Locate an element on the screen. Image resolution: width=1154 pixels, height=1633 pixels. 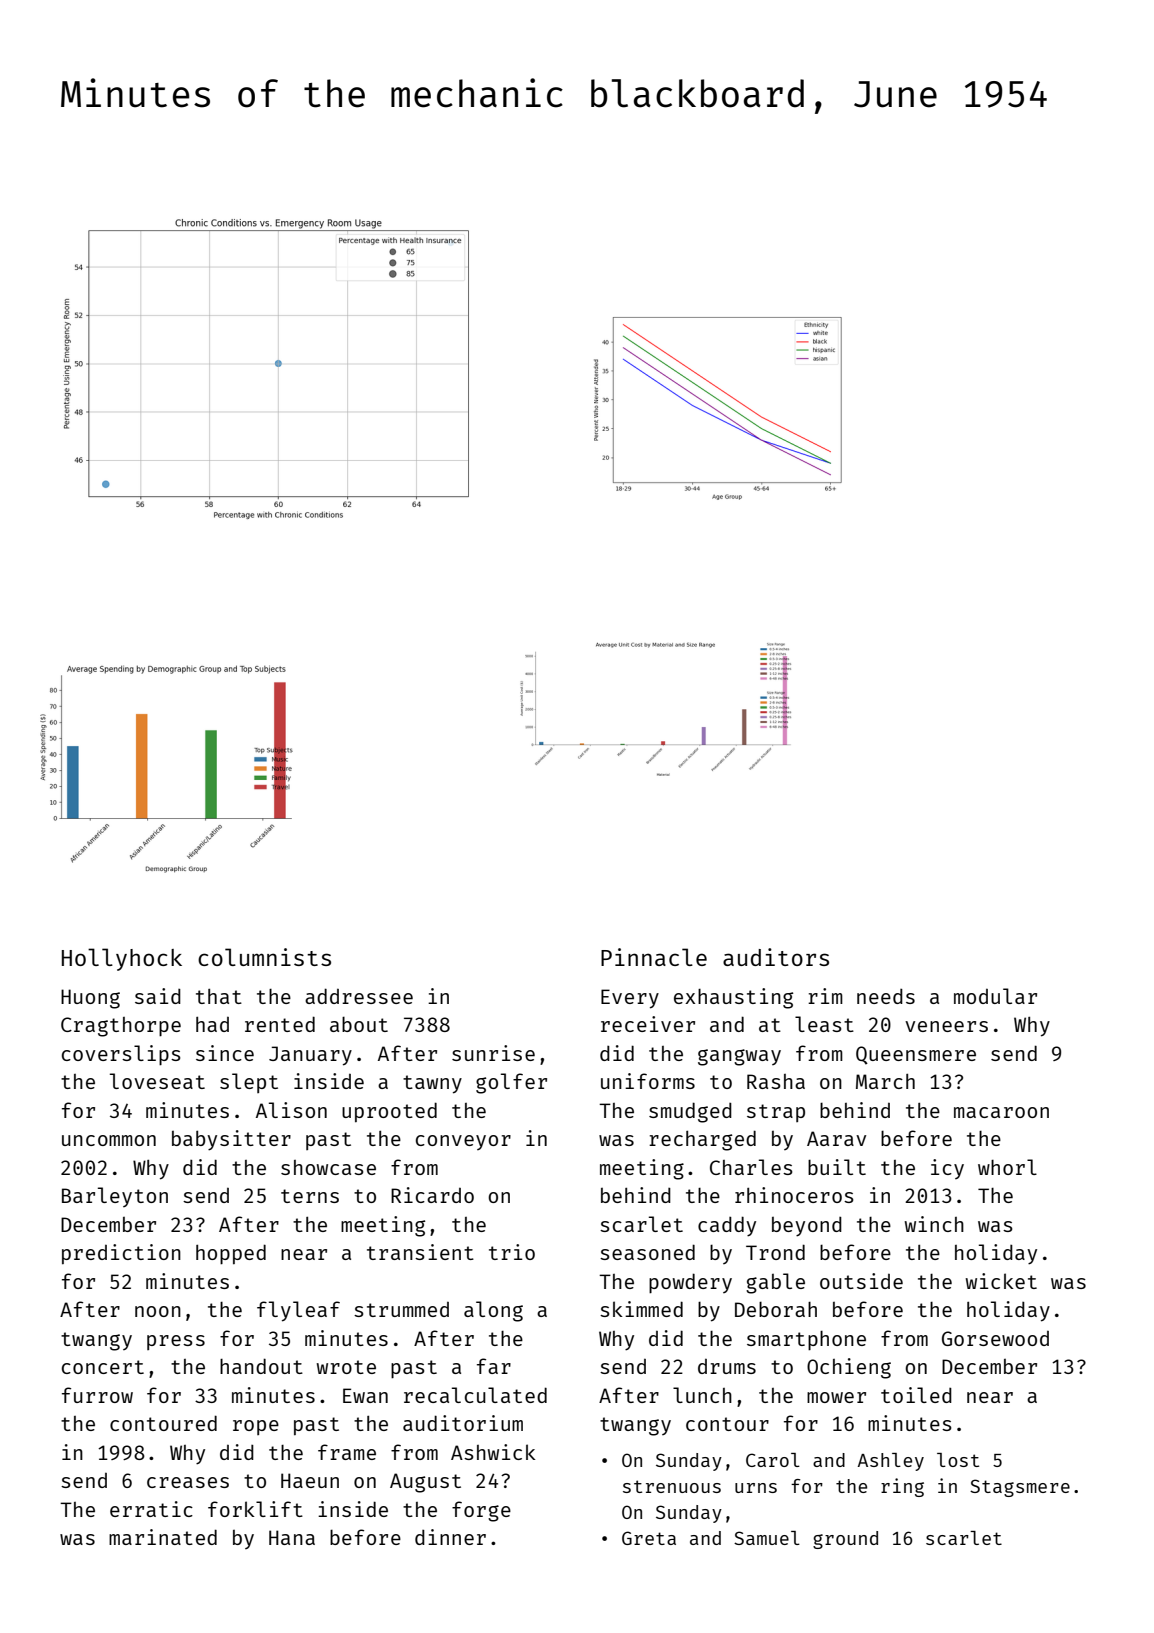
auditors is located at coordinates (776, 957).
